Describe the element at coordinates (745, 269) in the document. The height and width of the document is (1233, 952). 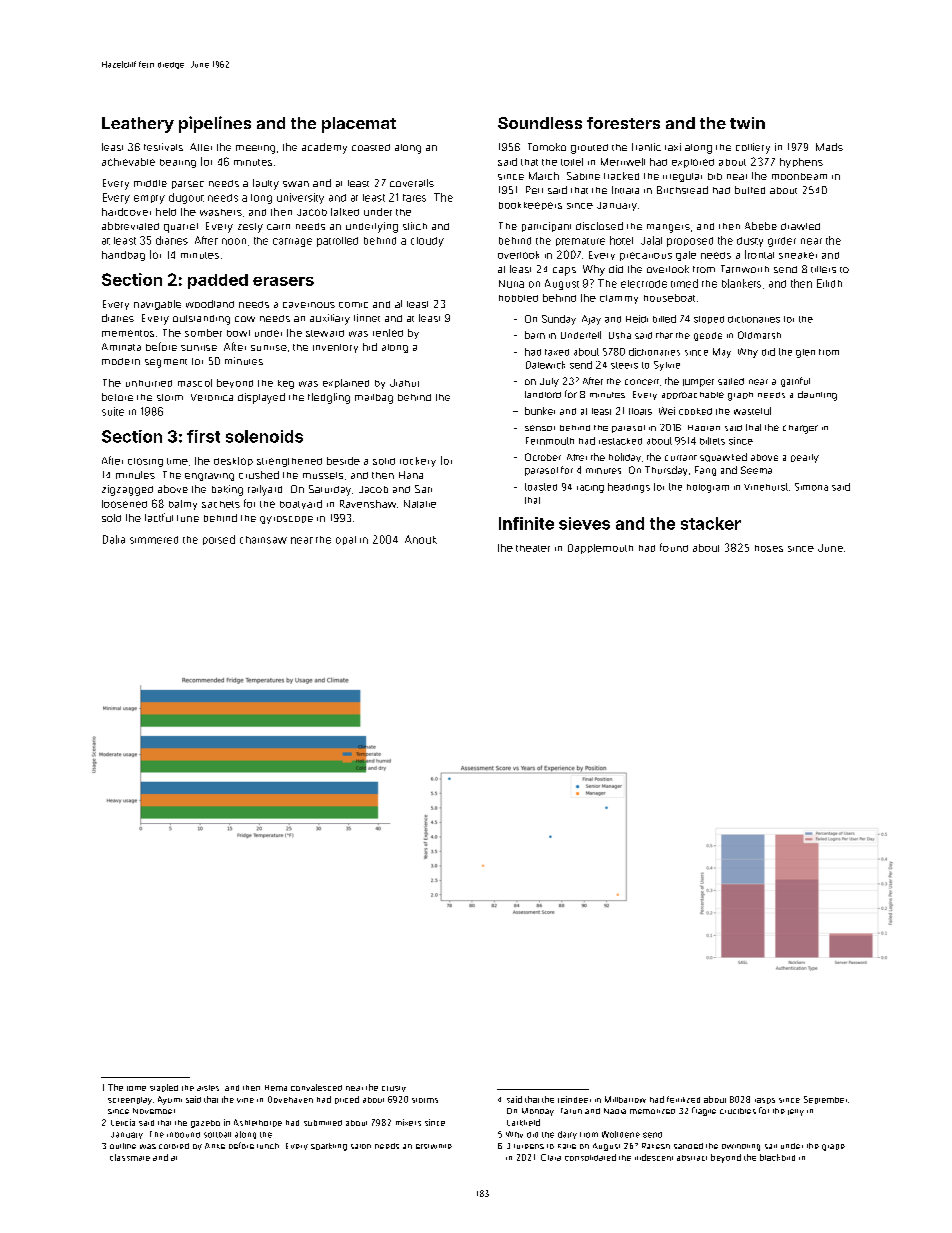
I see `Tarnworth` at that location.
